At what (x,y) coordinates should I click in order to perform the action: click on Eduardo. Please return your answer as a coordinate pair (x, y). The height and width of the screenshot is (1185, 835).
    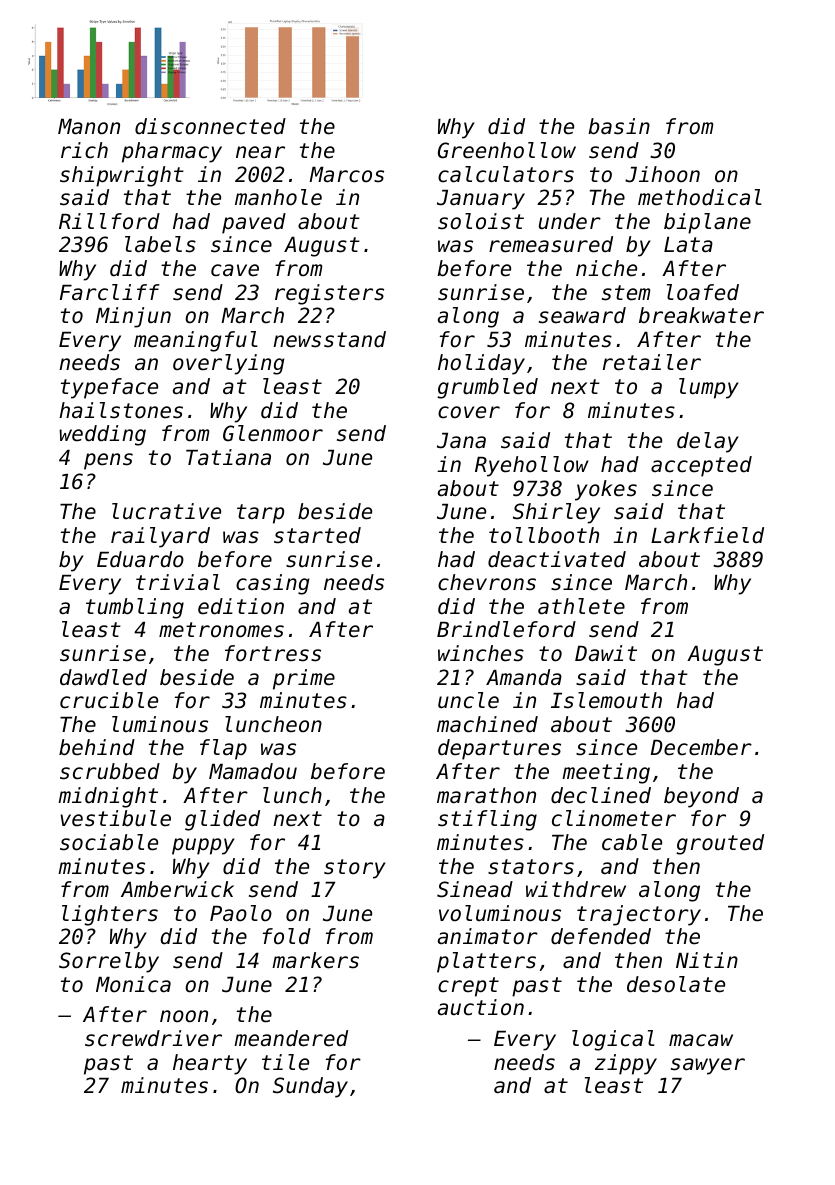
    Looking at the image, I should click on (140, 559).
